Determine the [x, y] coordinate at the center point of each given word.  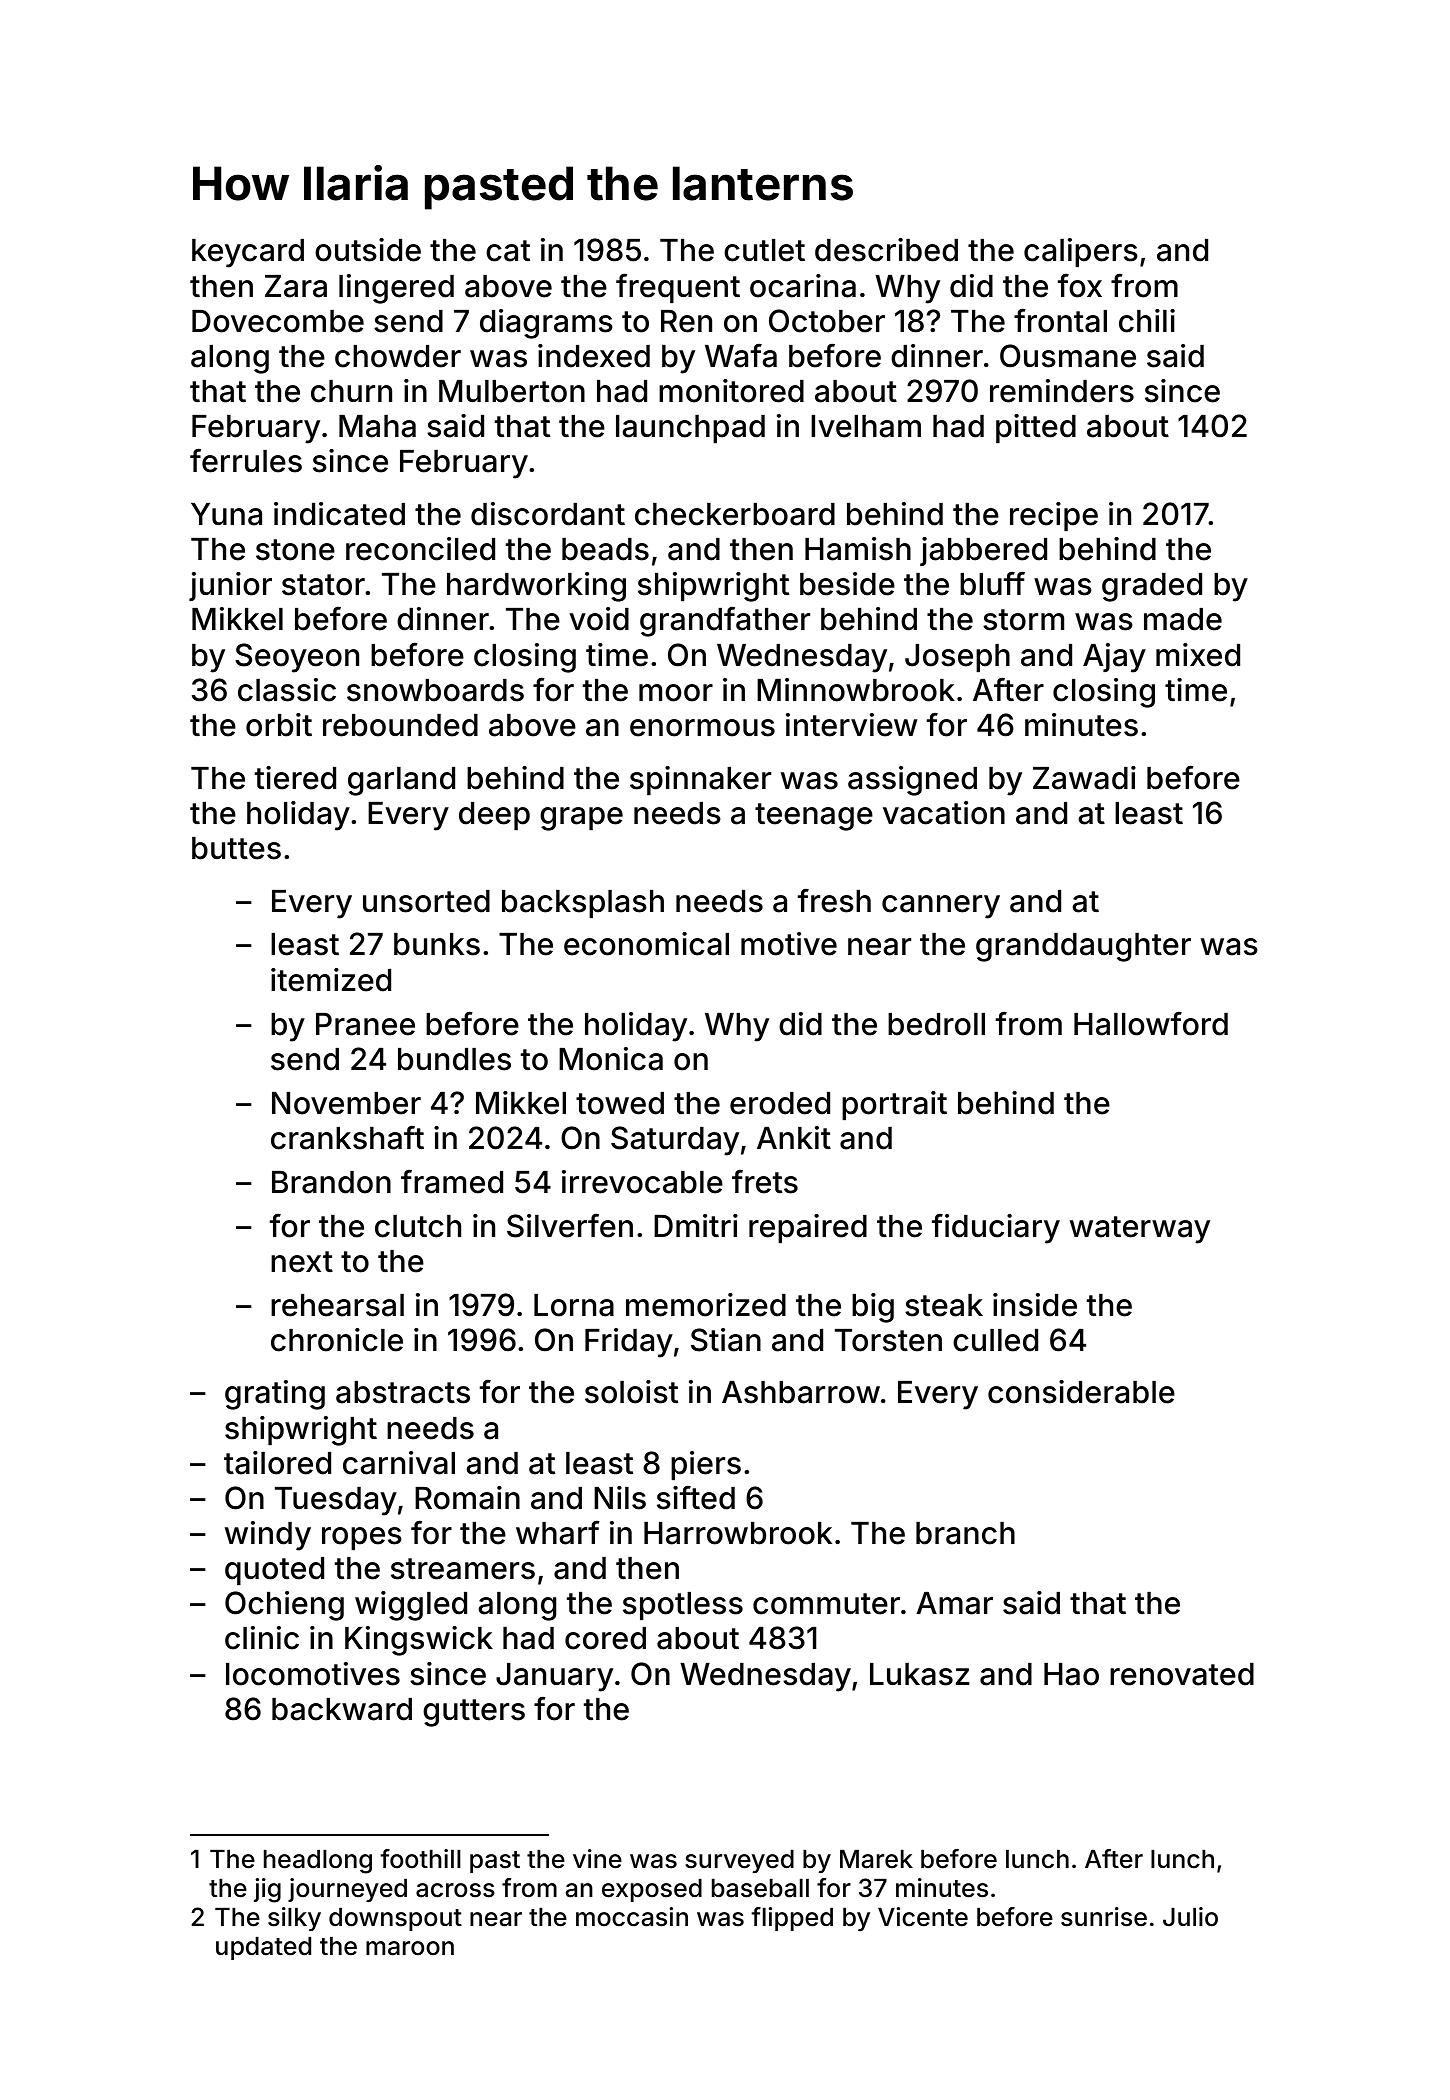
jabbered [983, 551]
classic [287, 690]
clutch [418, 1226]
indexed [594, 356]
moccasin [632, 1917]
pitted [1036, 428]
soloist [631, 1392]
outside [368, 250]
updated [263, 1948]
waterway [1140, 1230]
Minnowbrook [856, 690]
